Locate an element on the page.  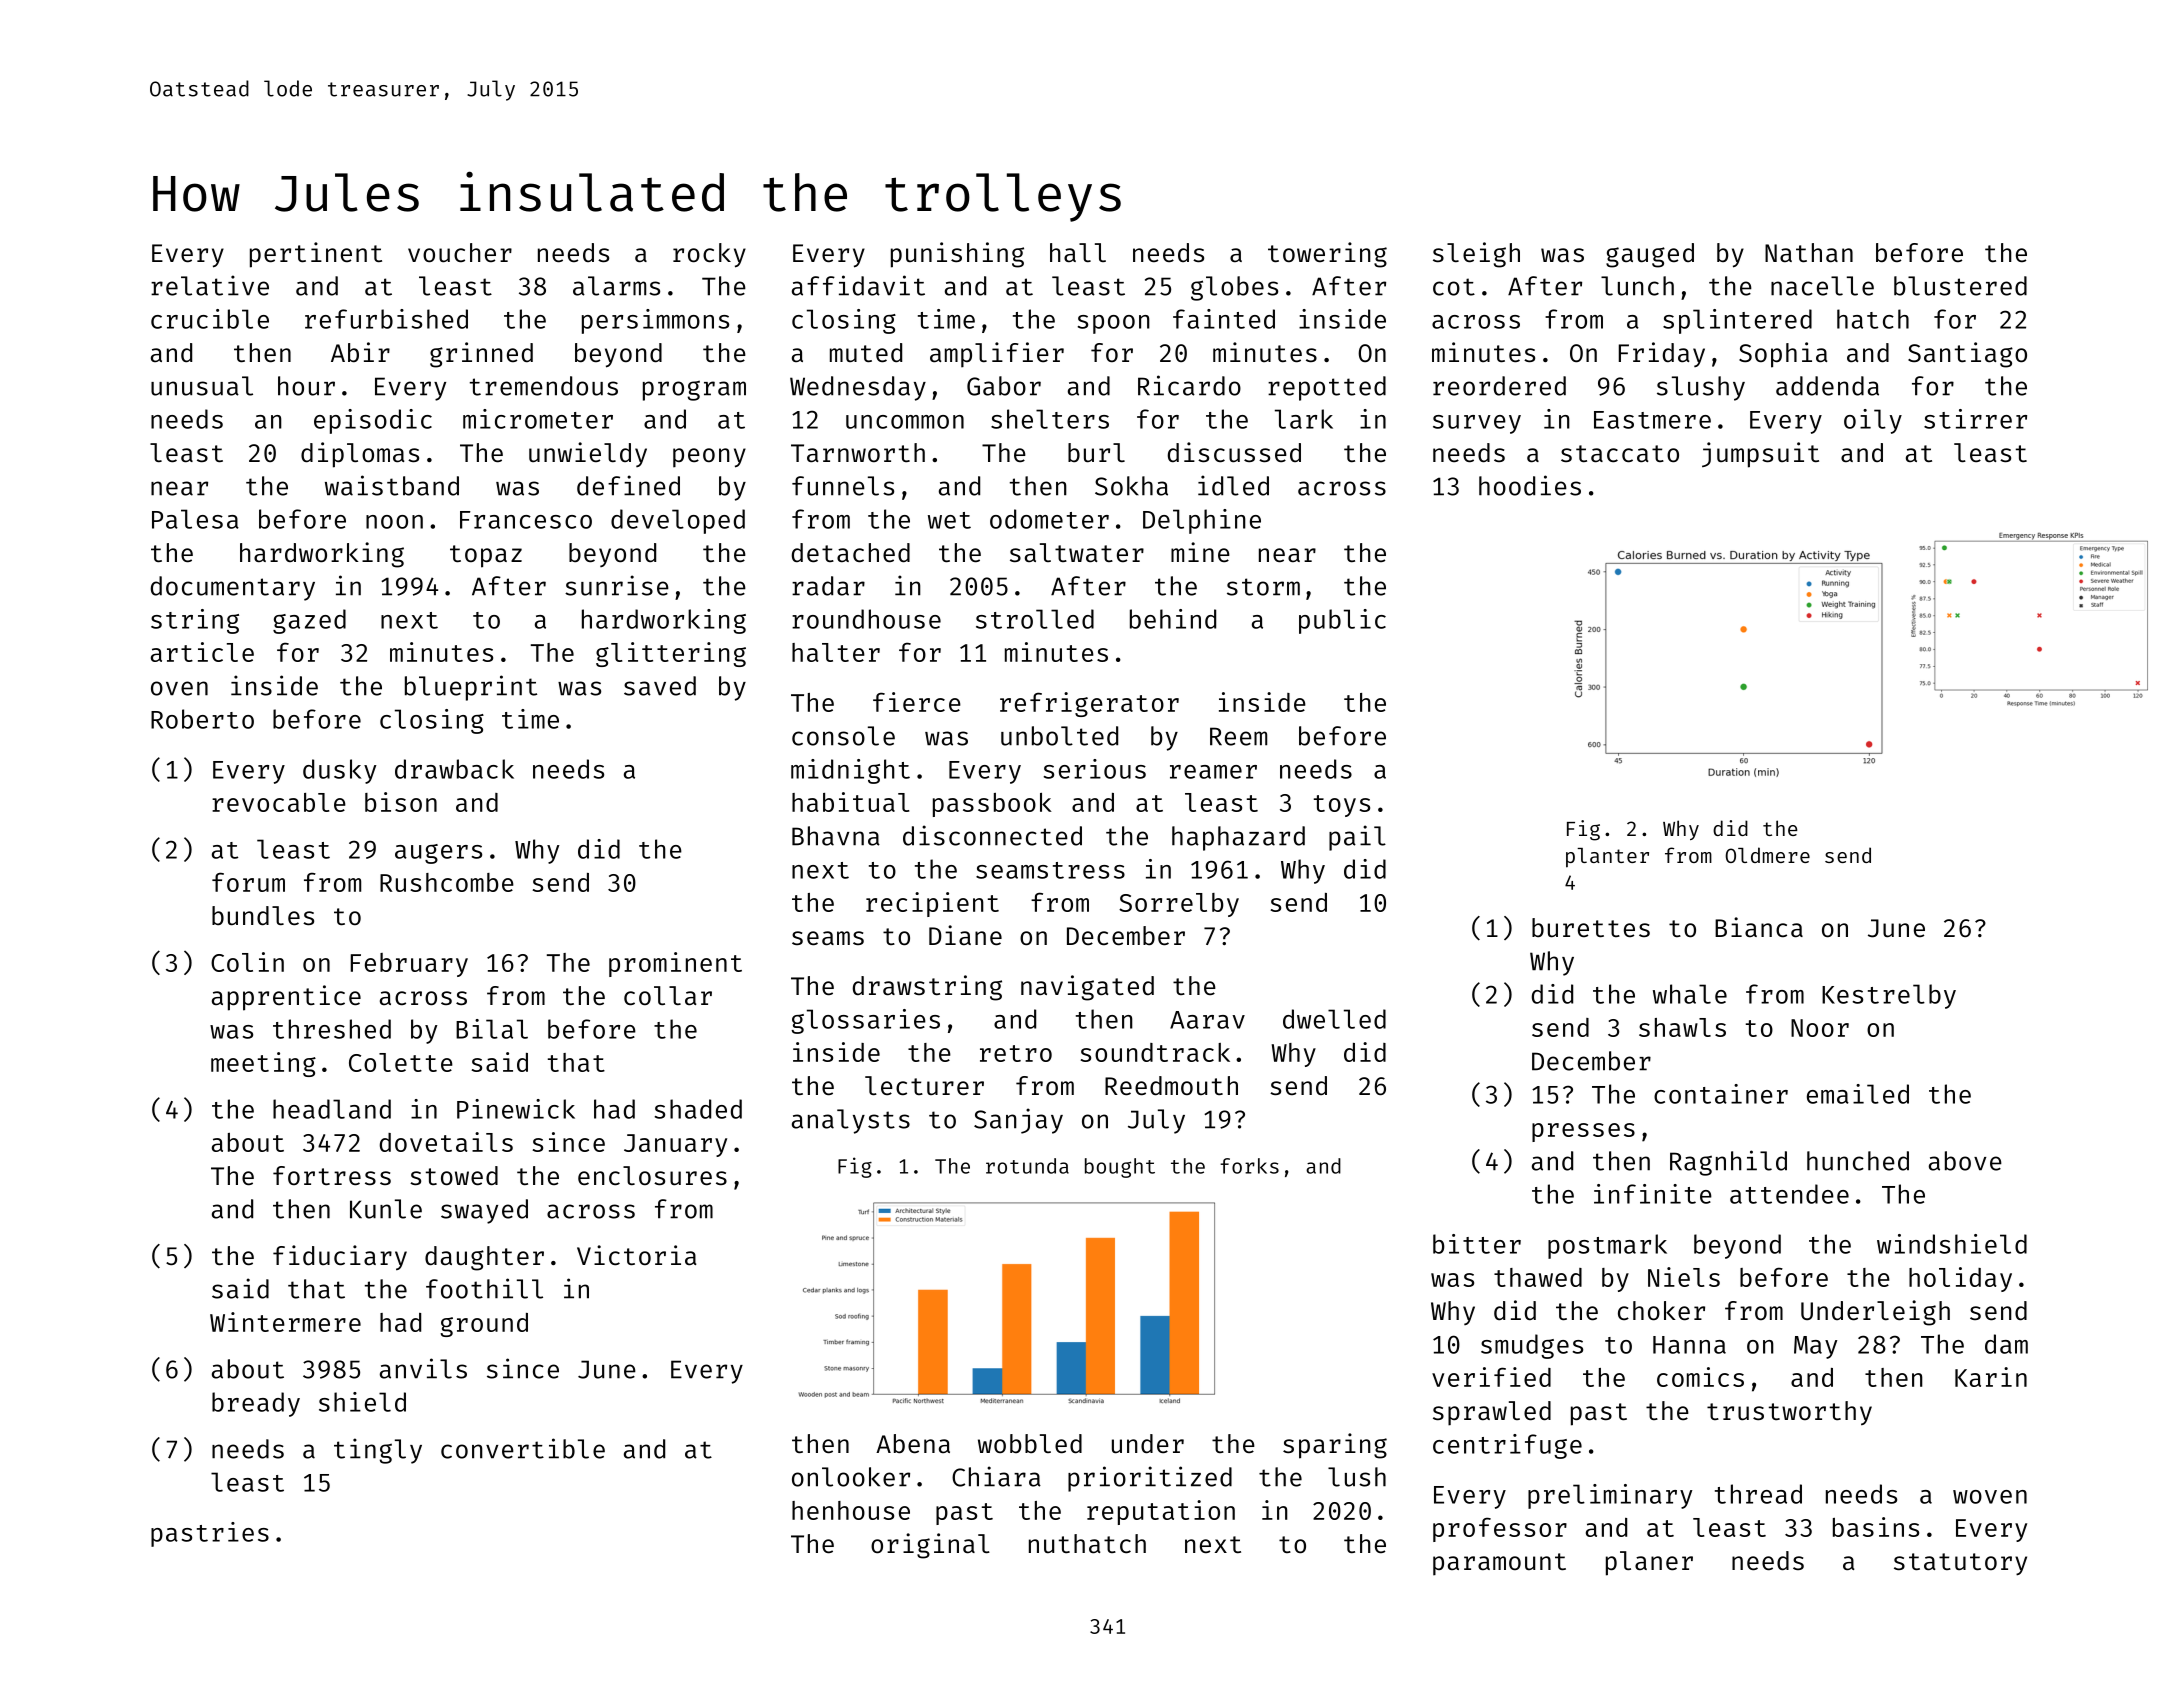
glossaries is located at coordinates (865, 1021).
